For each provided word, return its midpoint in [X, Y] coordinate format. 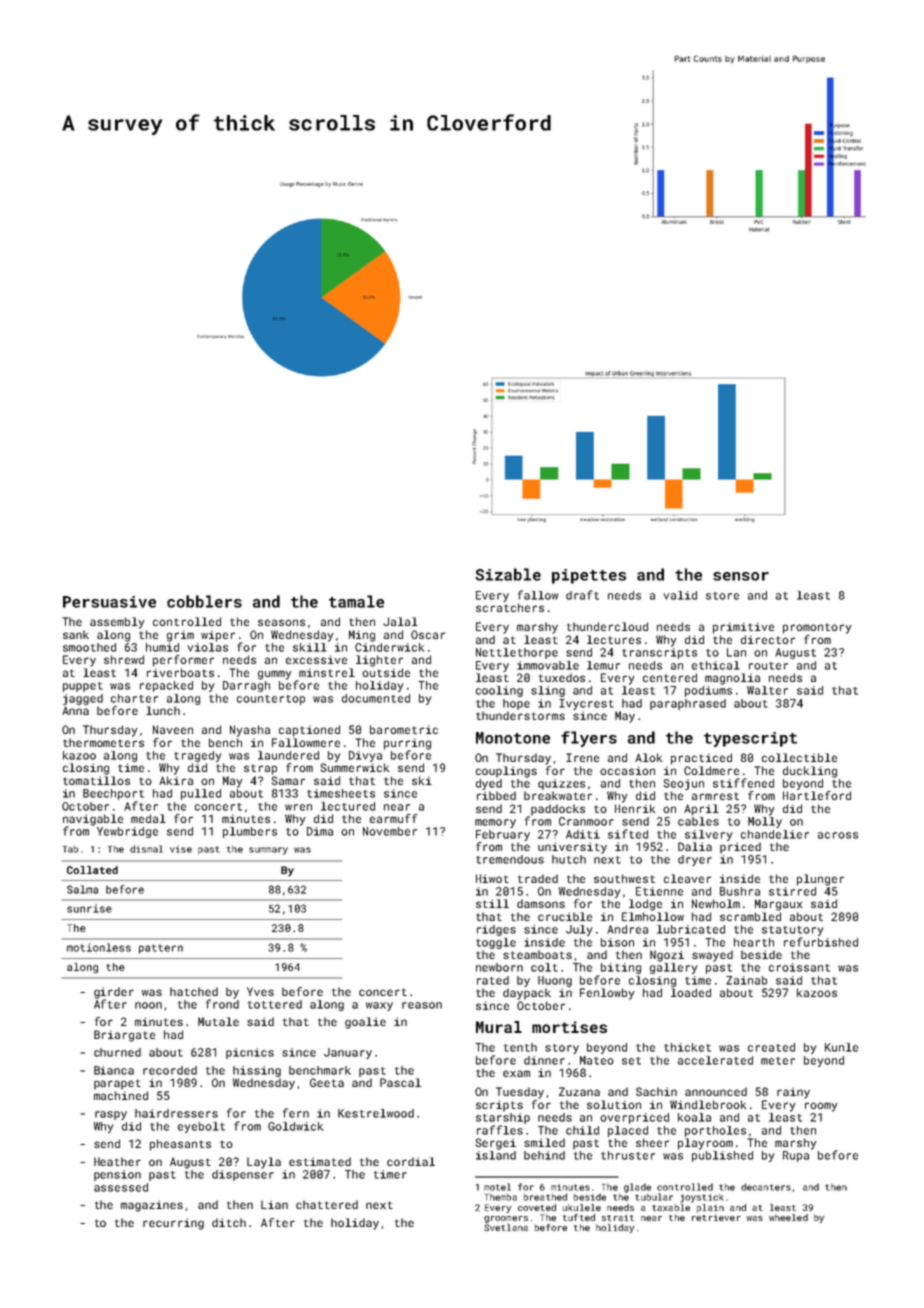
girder [114, 993]
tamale [356, 601]
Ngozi [667, 956]
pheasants [180, 1145]
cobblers [204, 601]
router [768, 666]
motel [497, 1187]
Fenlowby [607, 994]
